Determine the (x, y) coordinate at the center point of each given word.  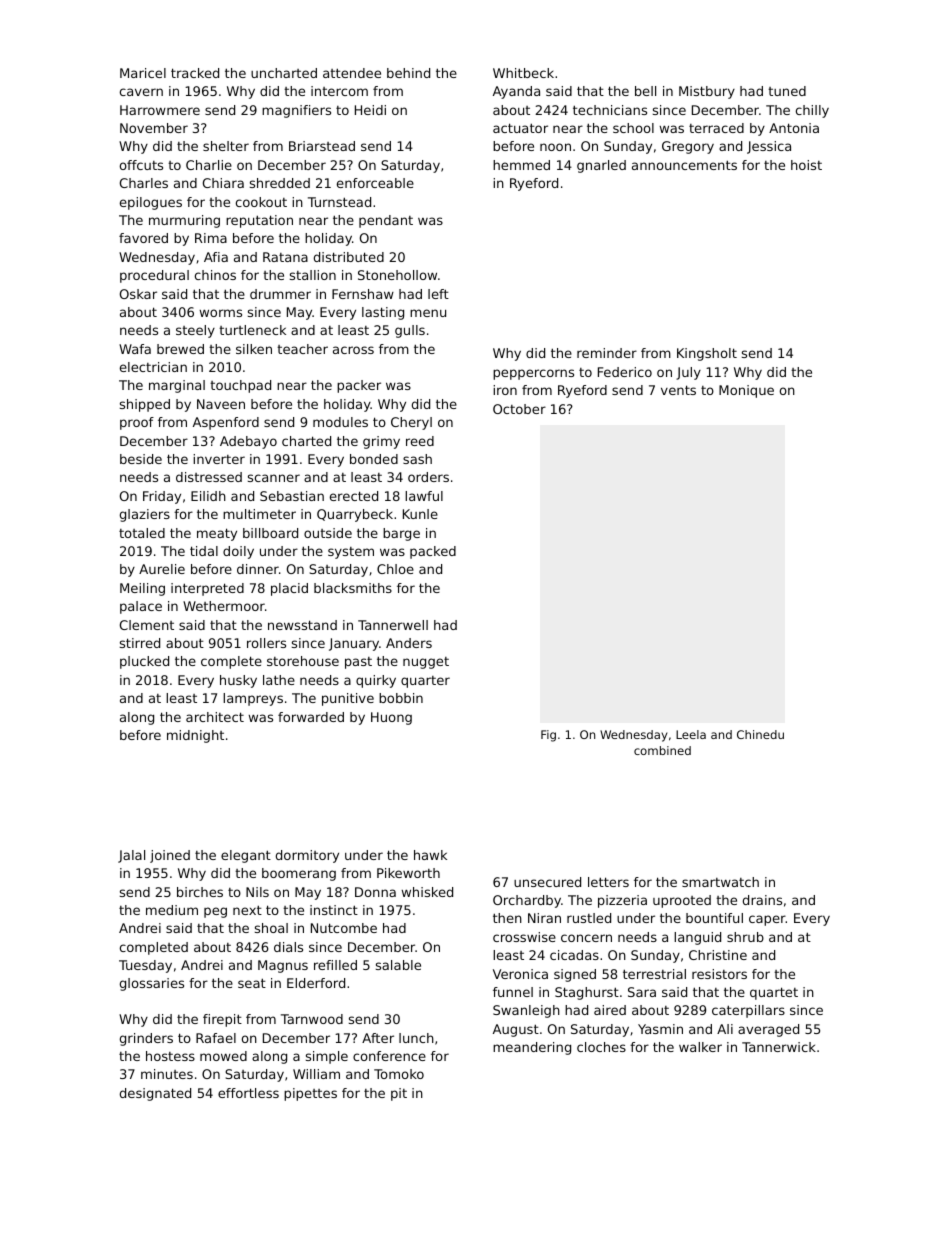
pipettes (310, 1094)
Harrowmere (160, 110)
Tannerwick (779, 1047)
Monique (746, 391)
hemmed (521, 165)
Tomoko (399, 1074)
